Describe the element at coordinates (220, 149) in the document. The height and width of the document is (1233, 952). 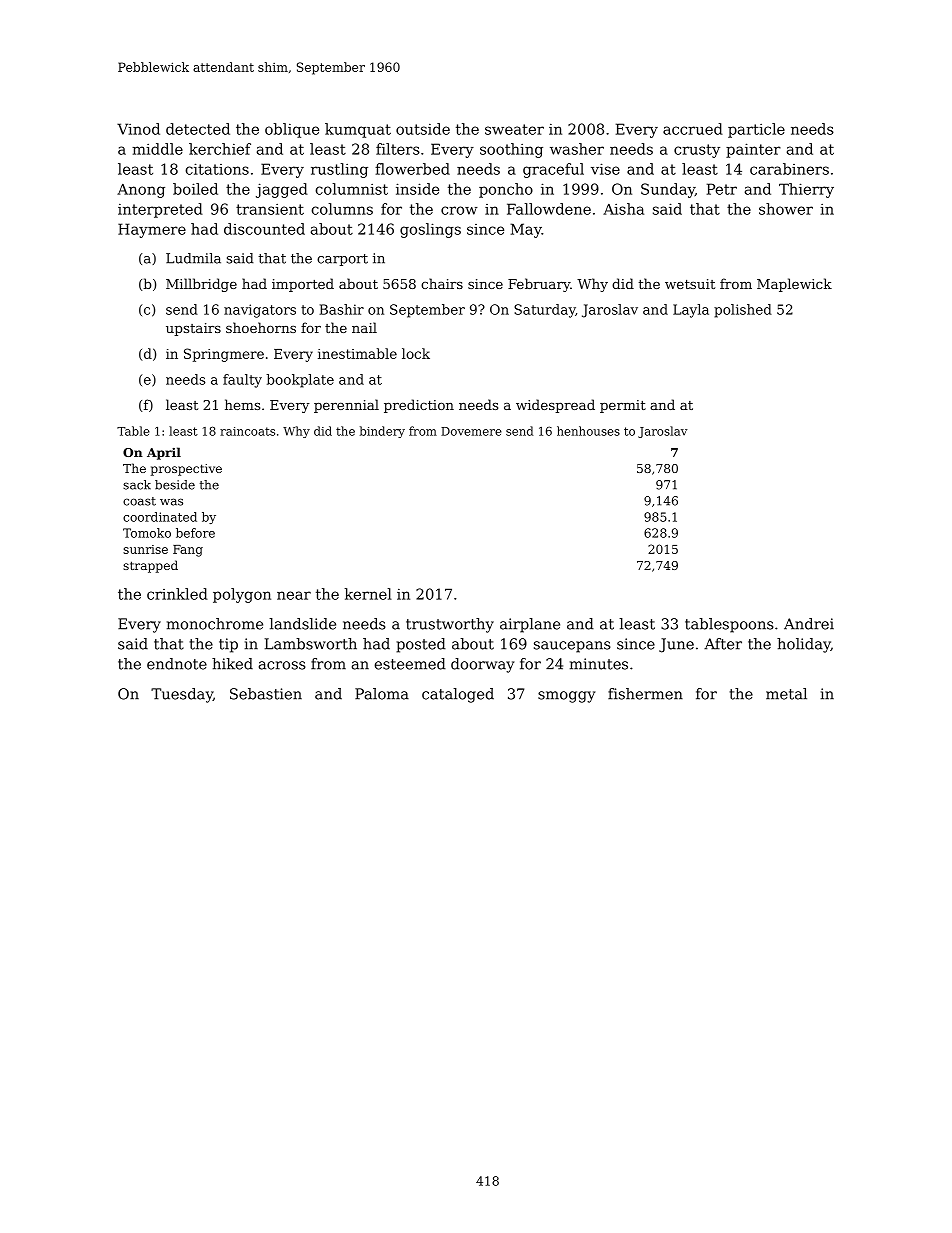
I see `kerchief` at that location.
